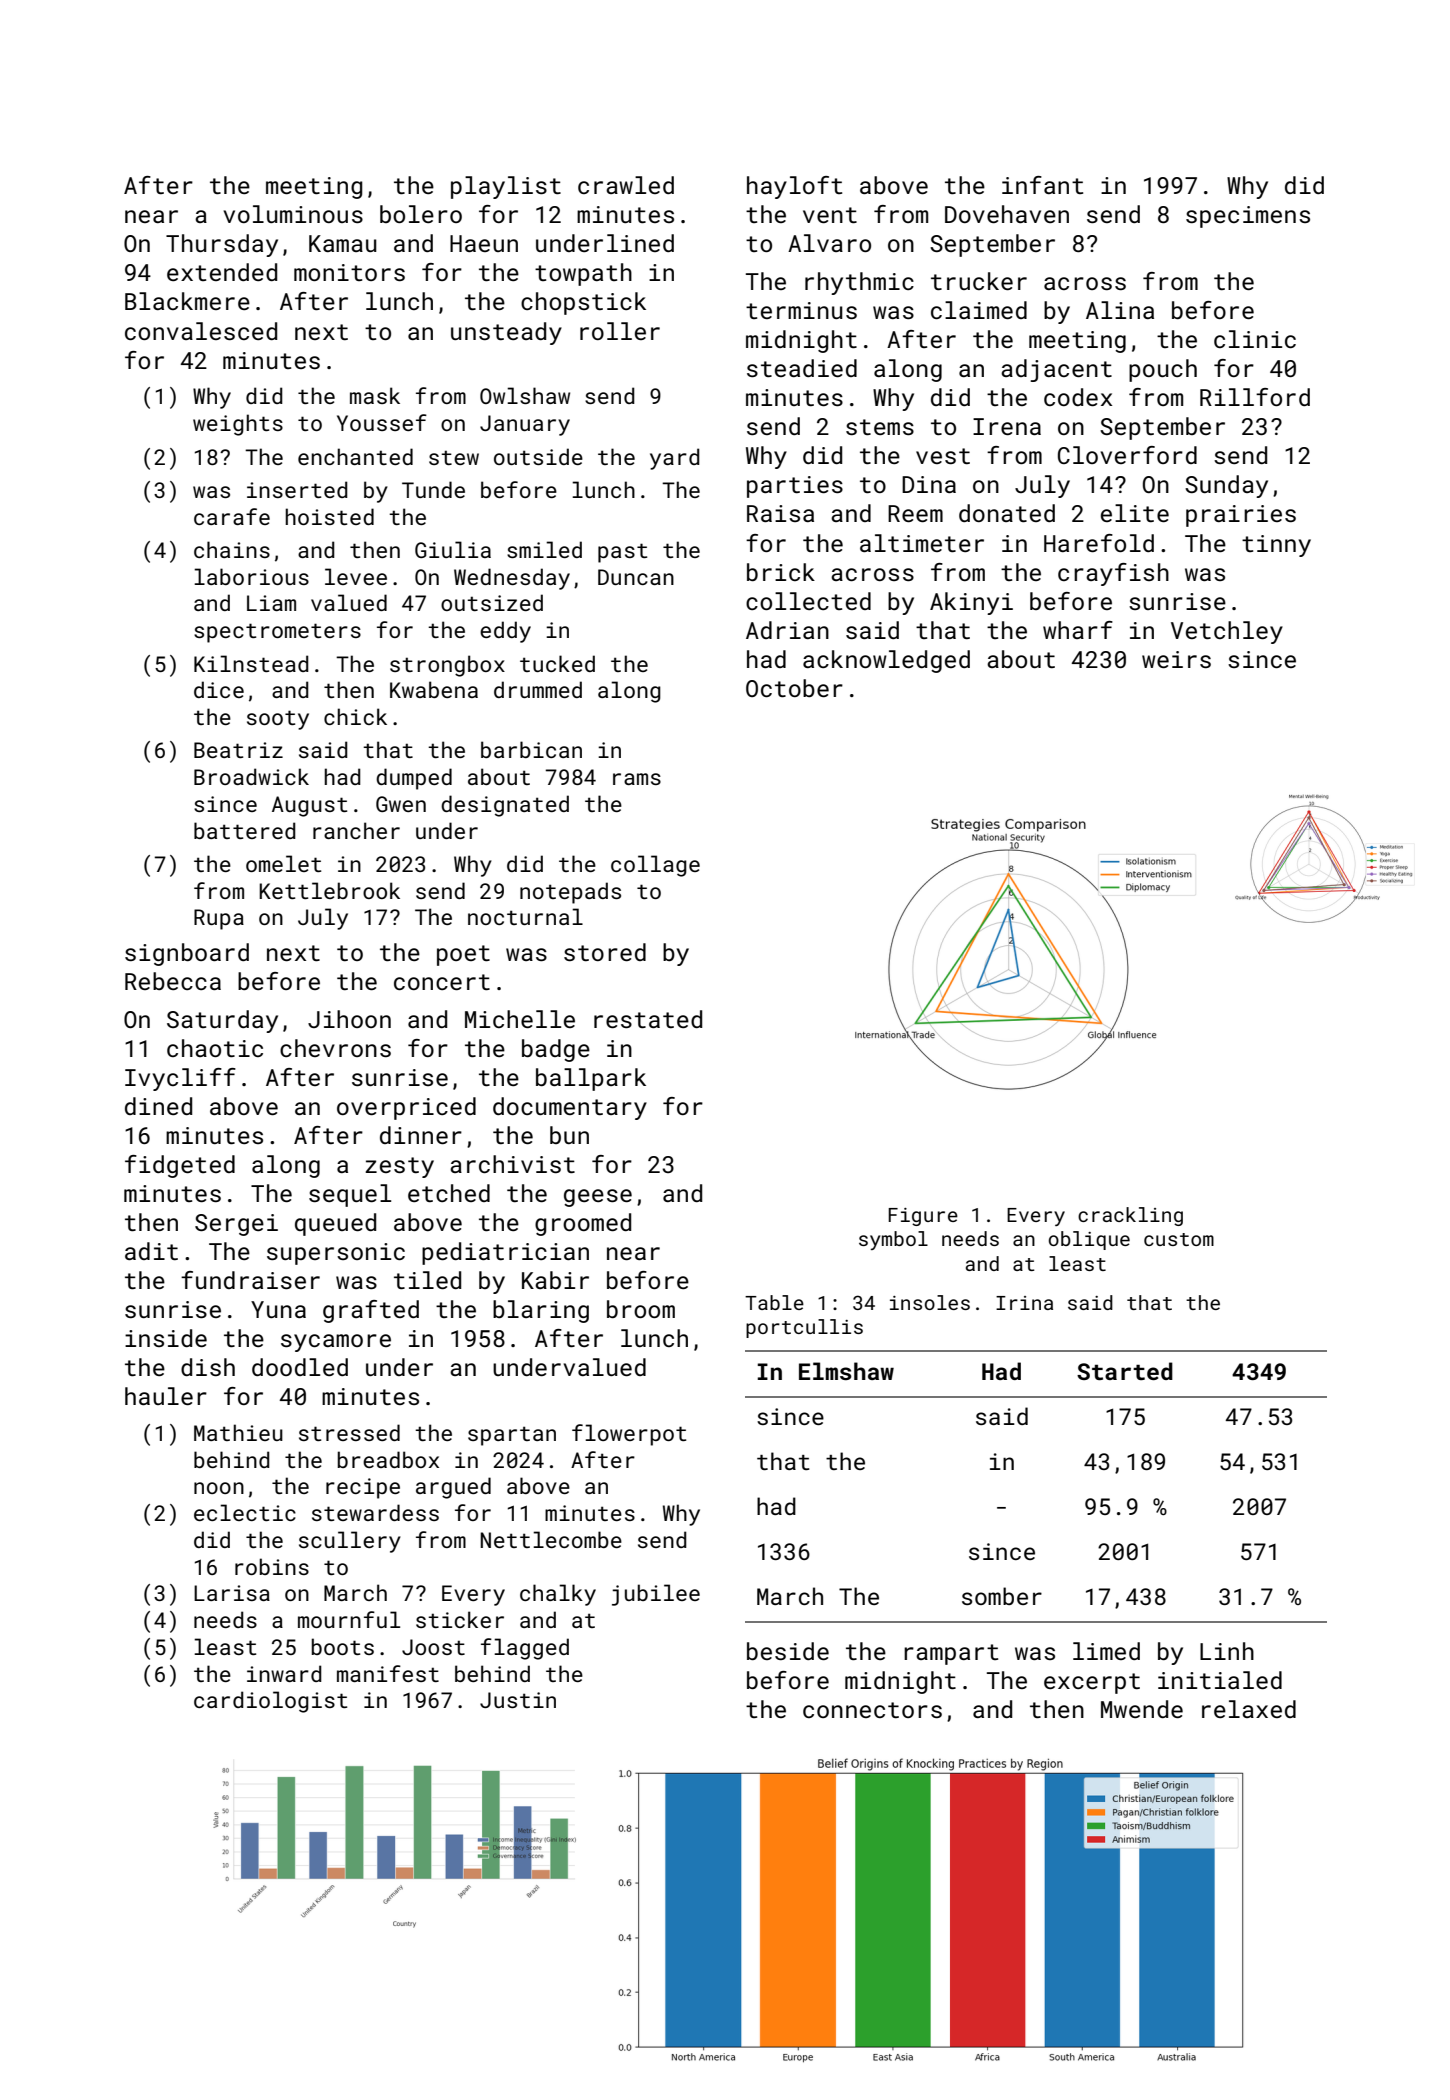 The height and width of the page is (2100, 1450). I want to click on Larisa, so click(232, 1593).
